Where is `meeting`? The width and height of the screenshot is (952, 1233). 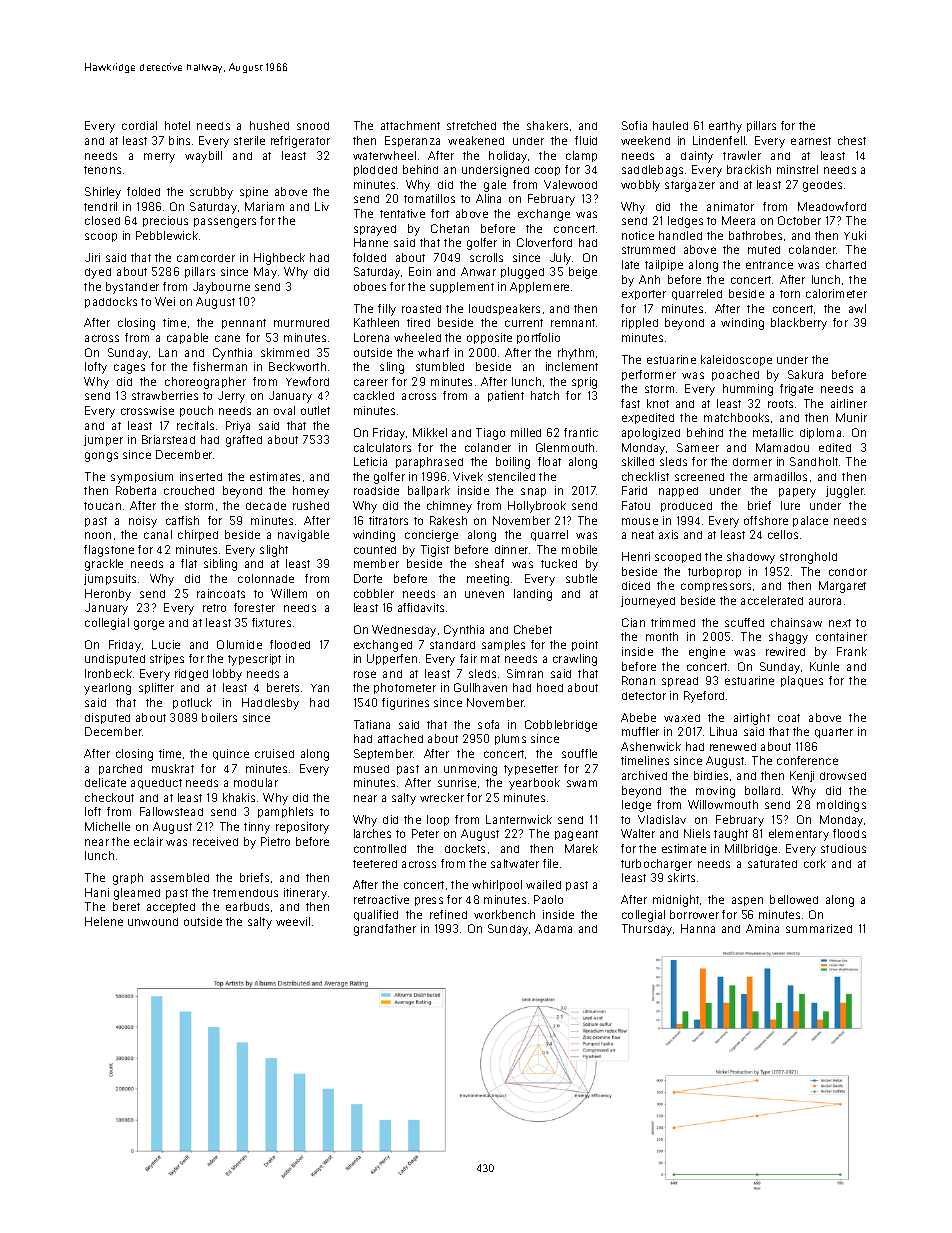 meeting is located at coordinates (488, 580).
